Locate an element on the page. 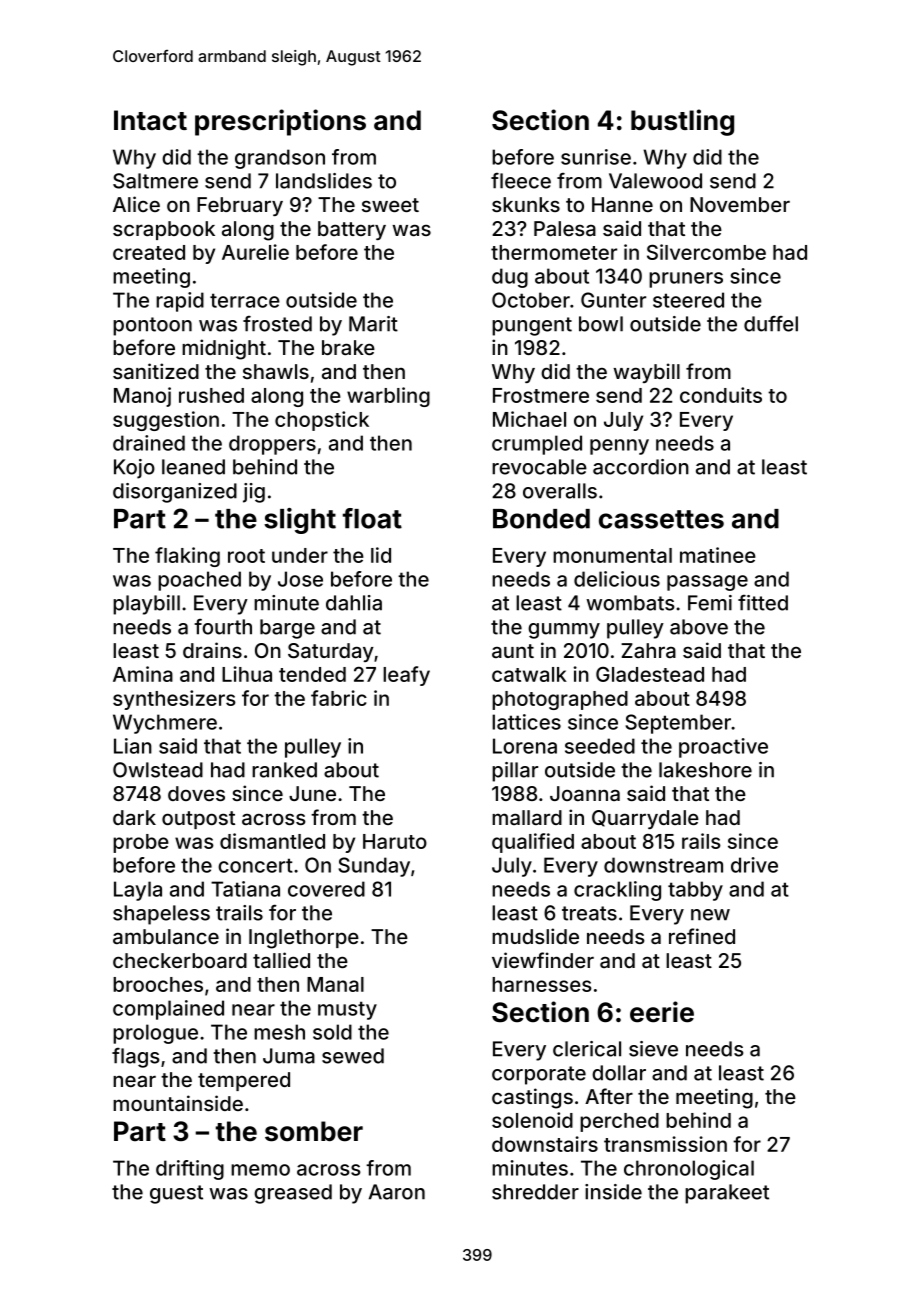  Valewood is located at coordinates (655, 181).
